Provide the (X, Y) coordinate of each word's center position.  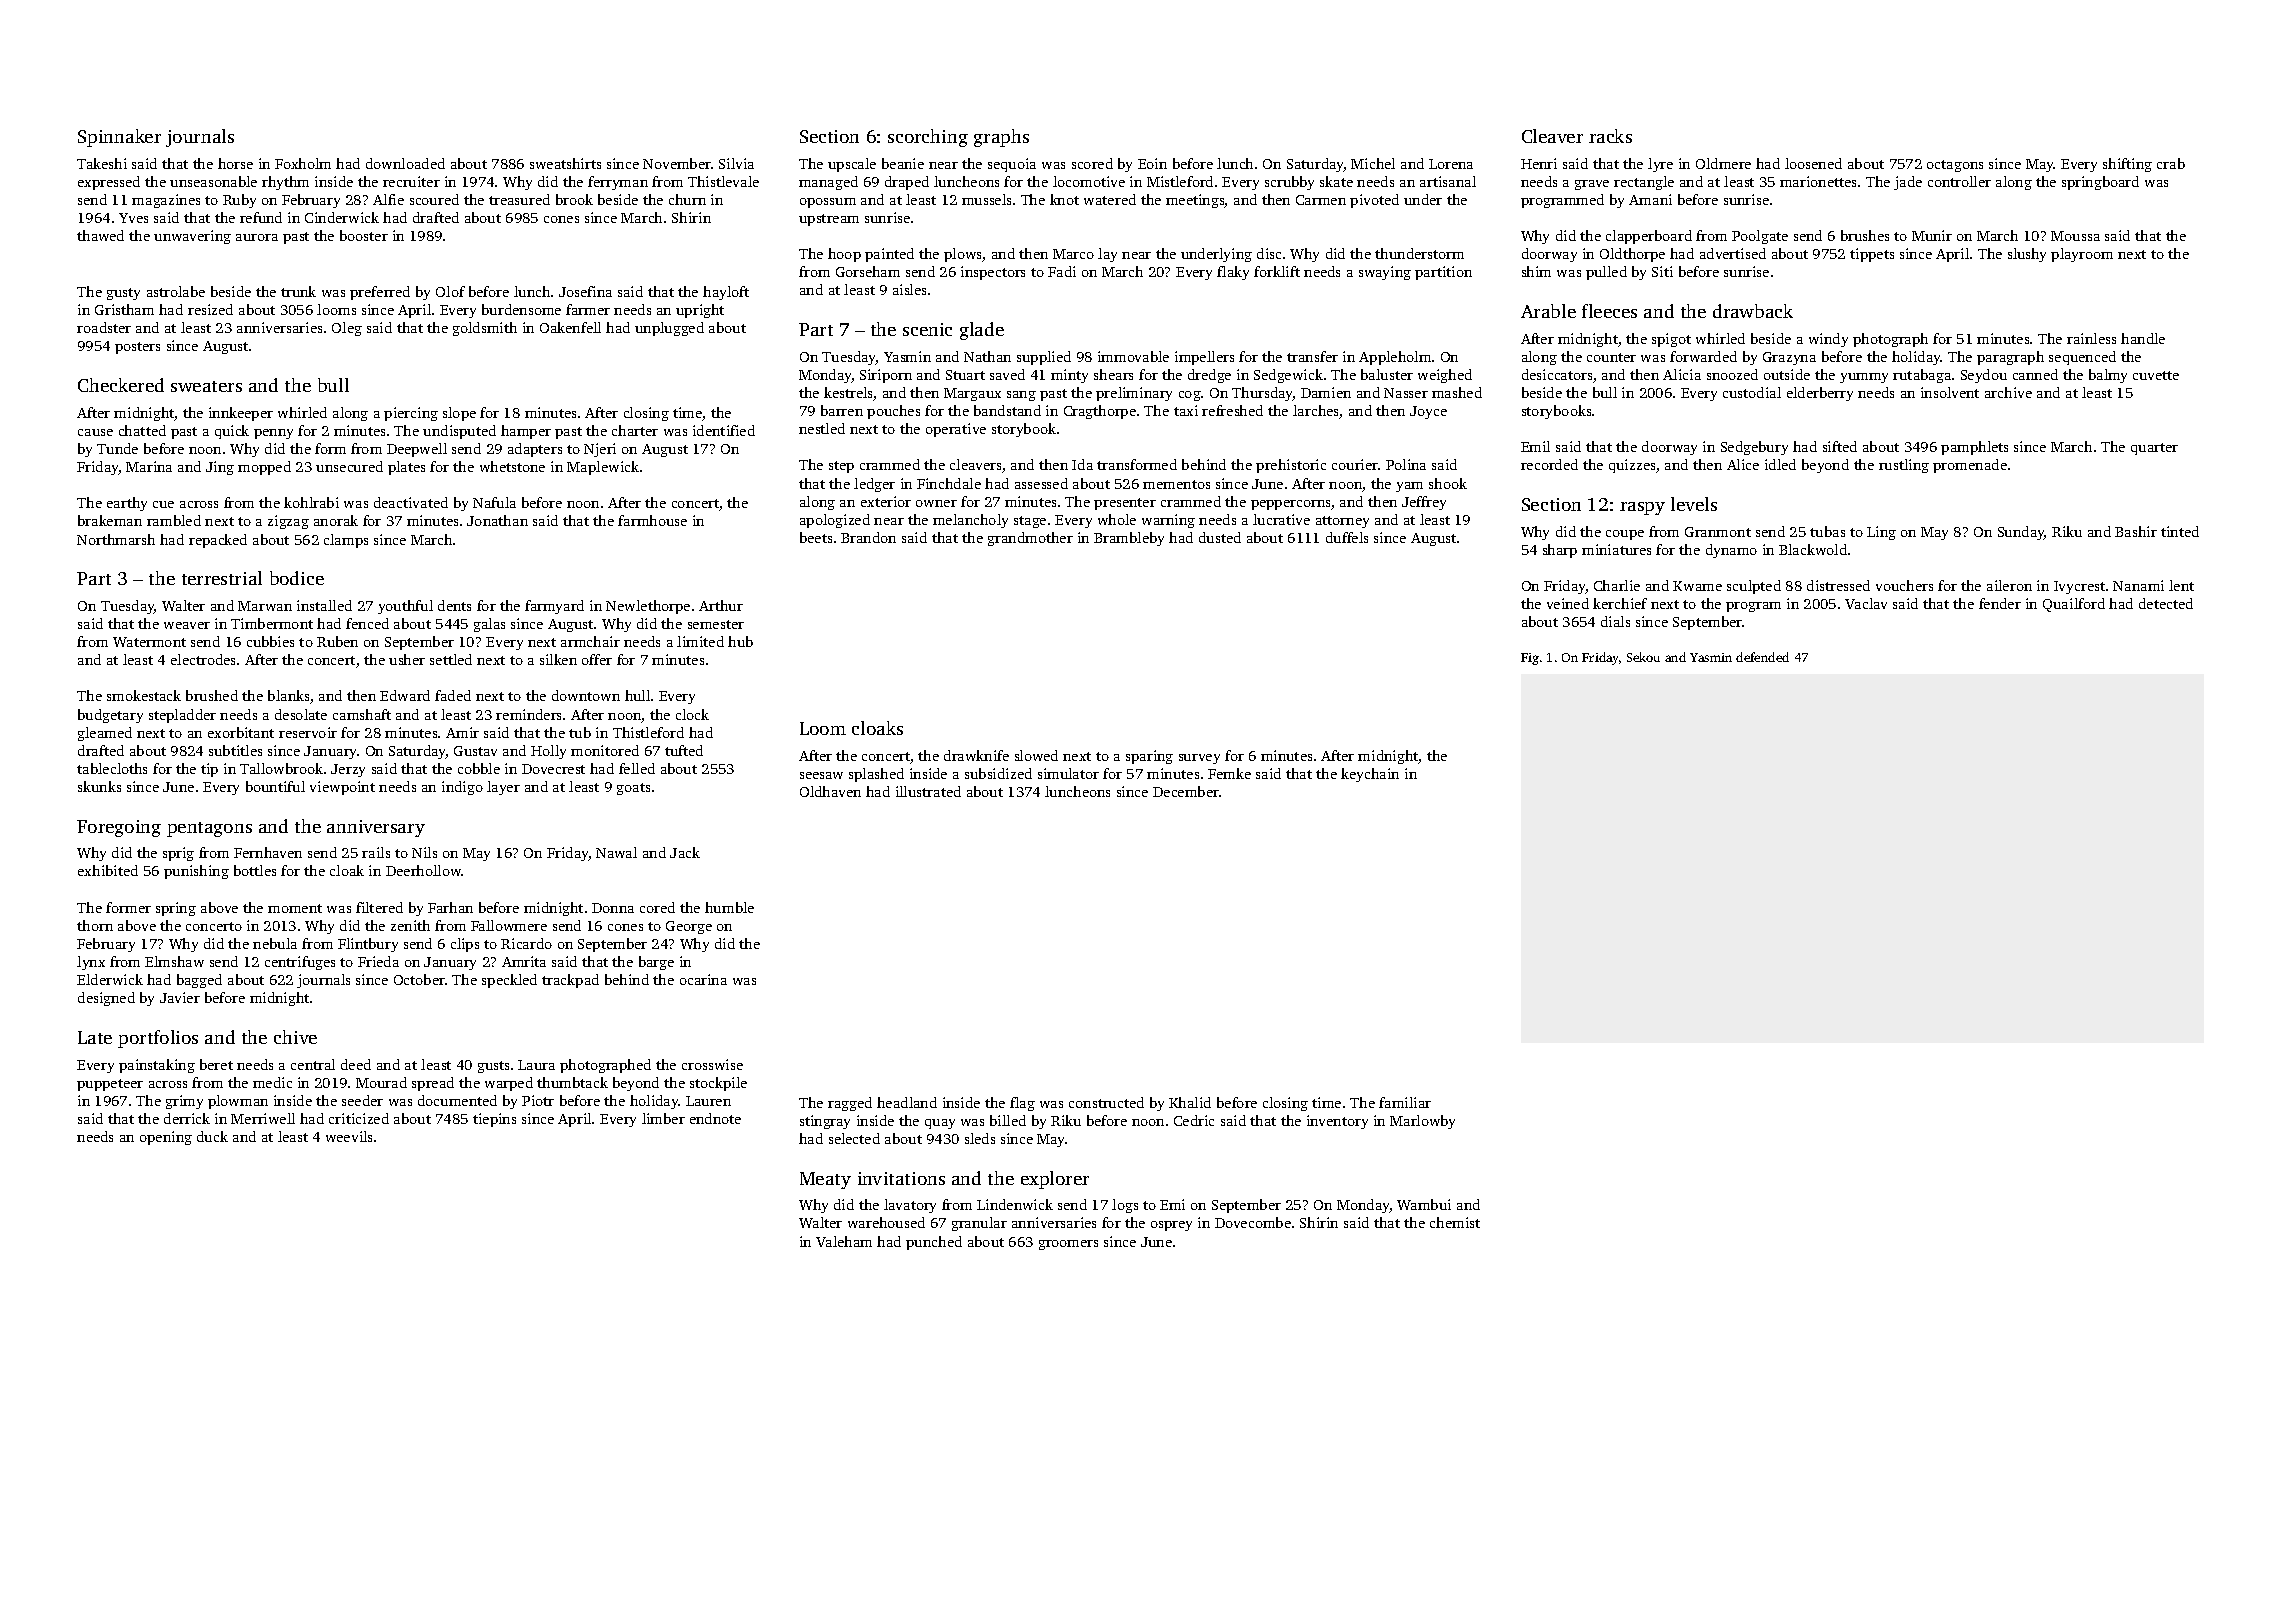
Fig (1530, 659)
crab (2171, 163)
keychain (1370, 775)
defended (1762, 657)
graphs (1001, 138)
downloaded (405, 163)
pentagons (209, 829)
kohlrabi (311, 502)
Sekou (1643, 657)
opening (166, 1138)
